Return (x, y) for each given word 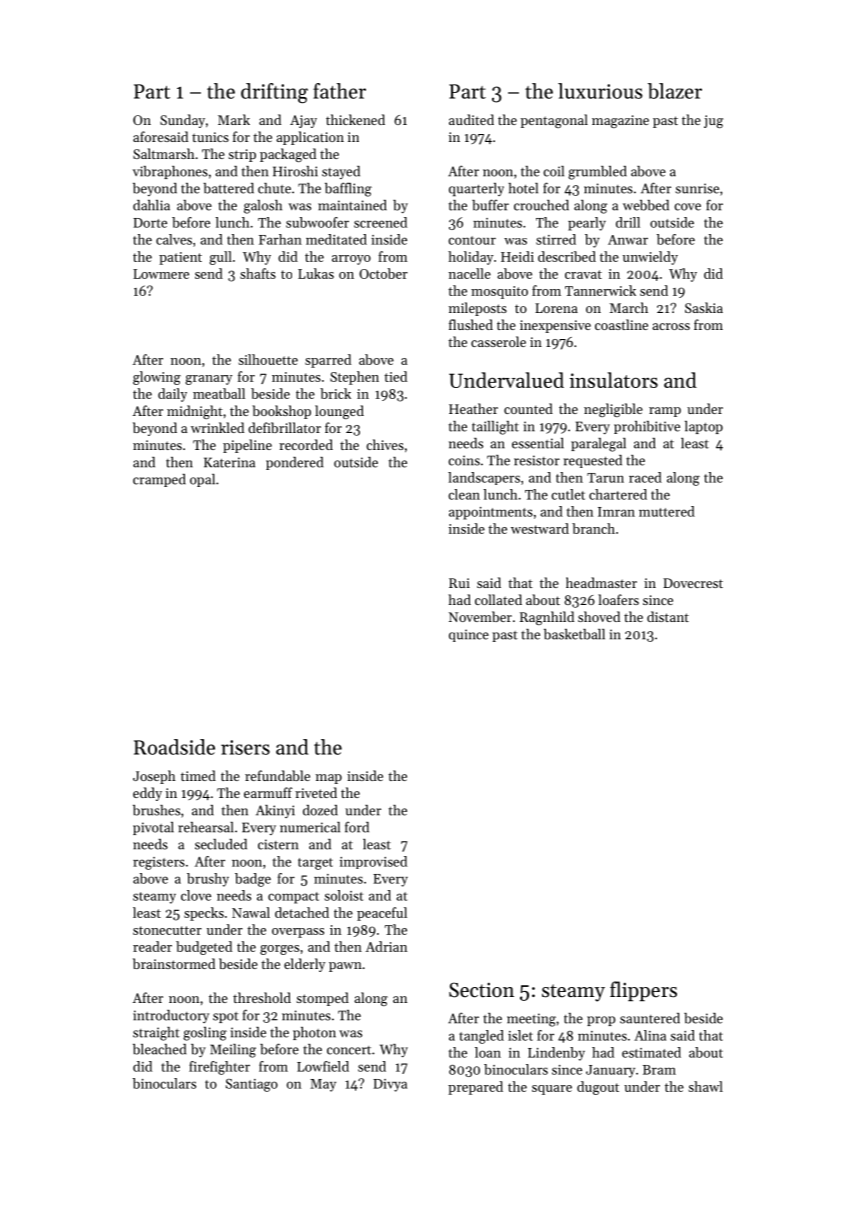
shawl (706, 1086)
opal (202, 480)
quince (469, 635)
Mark (234, 119)
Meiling (233, 1051)
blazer (675, 91)
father (339, 91)
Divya (390, 1085)
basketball (574, 634)
